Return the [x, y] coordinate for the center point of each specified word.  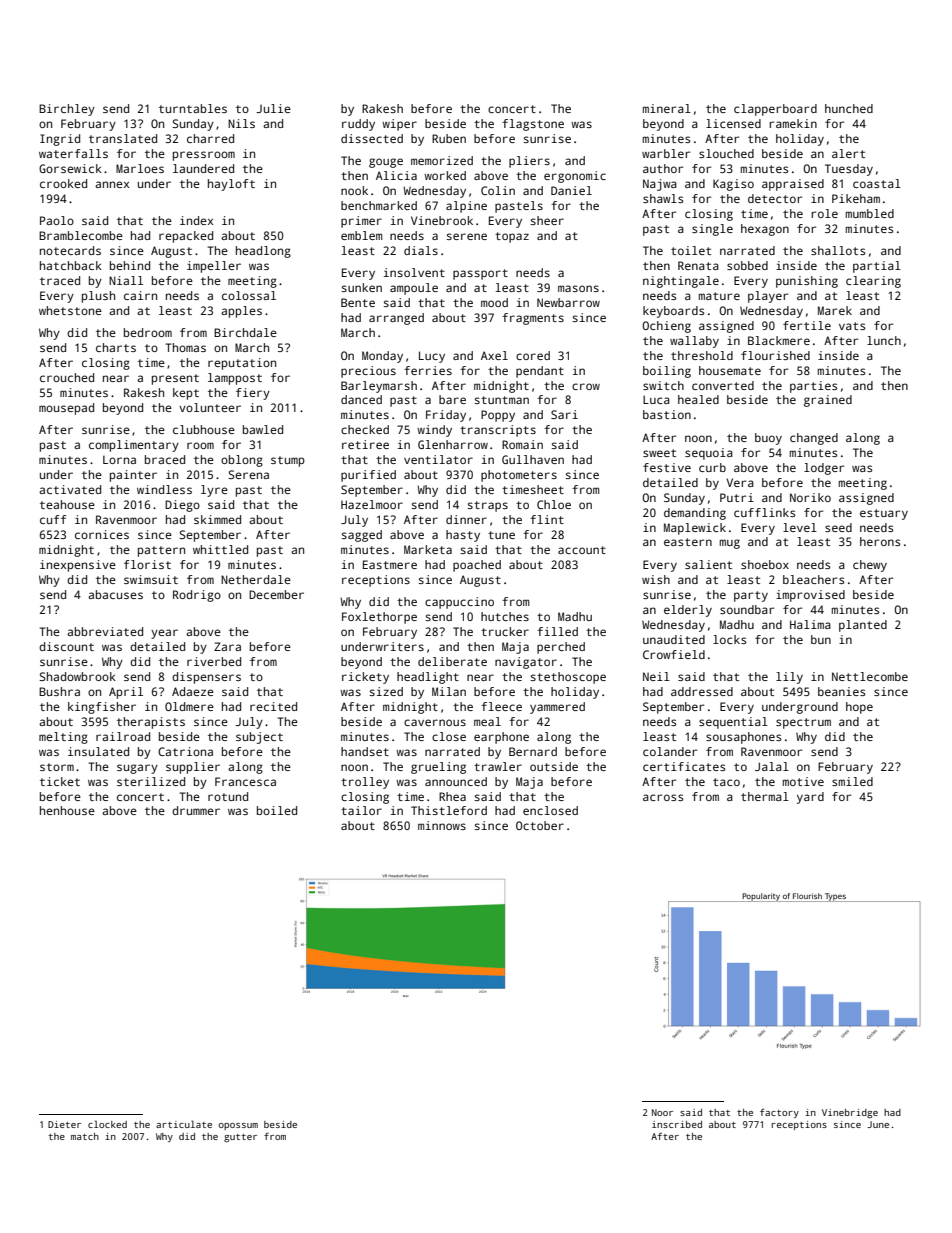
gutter [240, 1138]
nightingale [681, 282]
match [85, 1136]
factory [779, 1113]
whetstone [70, 310]
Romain [522, 444]
